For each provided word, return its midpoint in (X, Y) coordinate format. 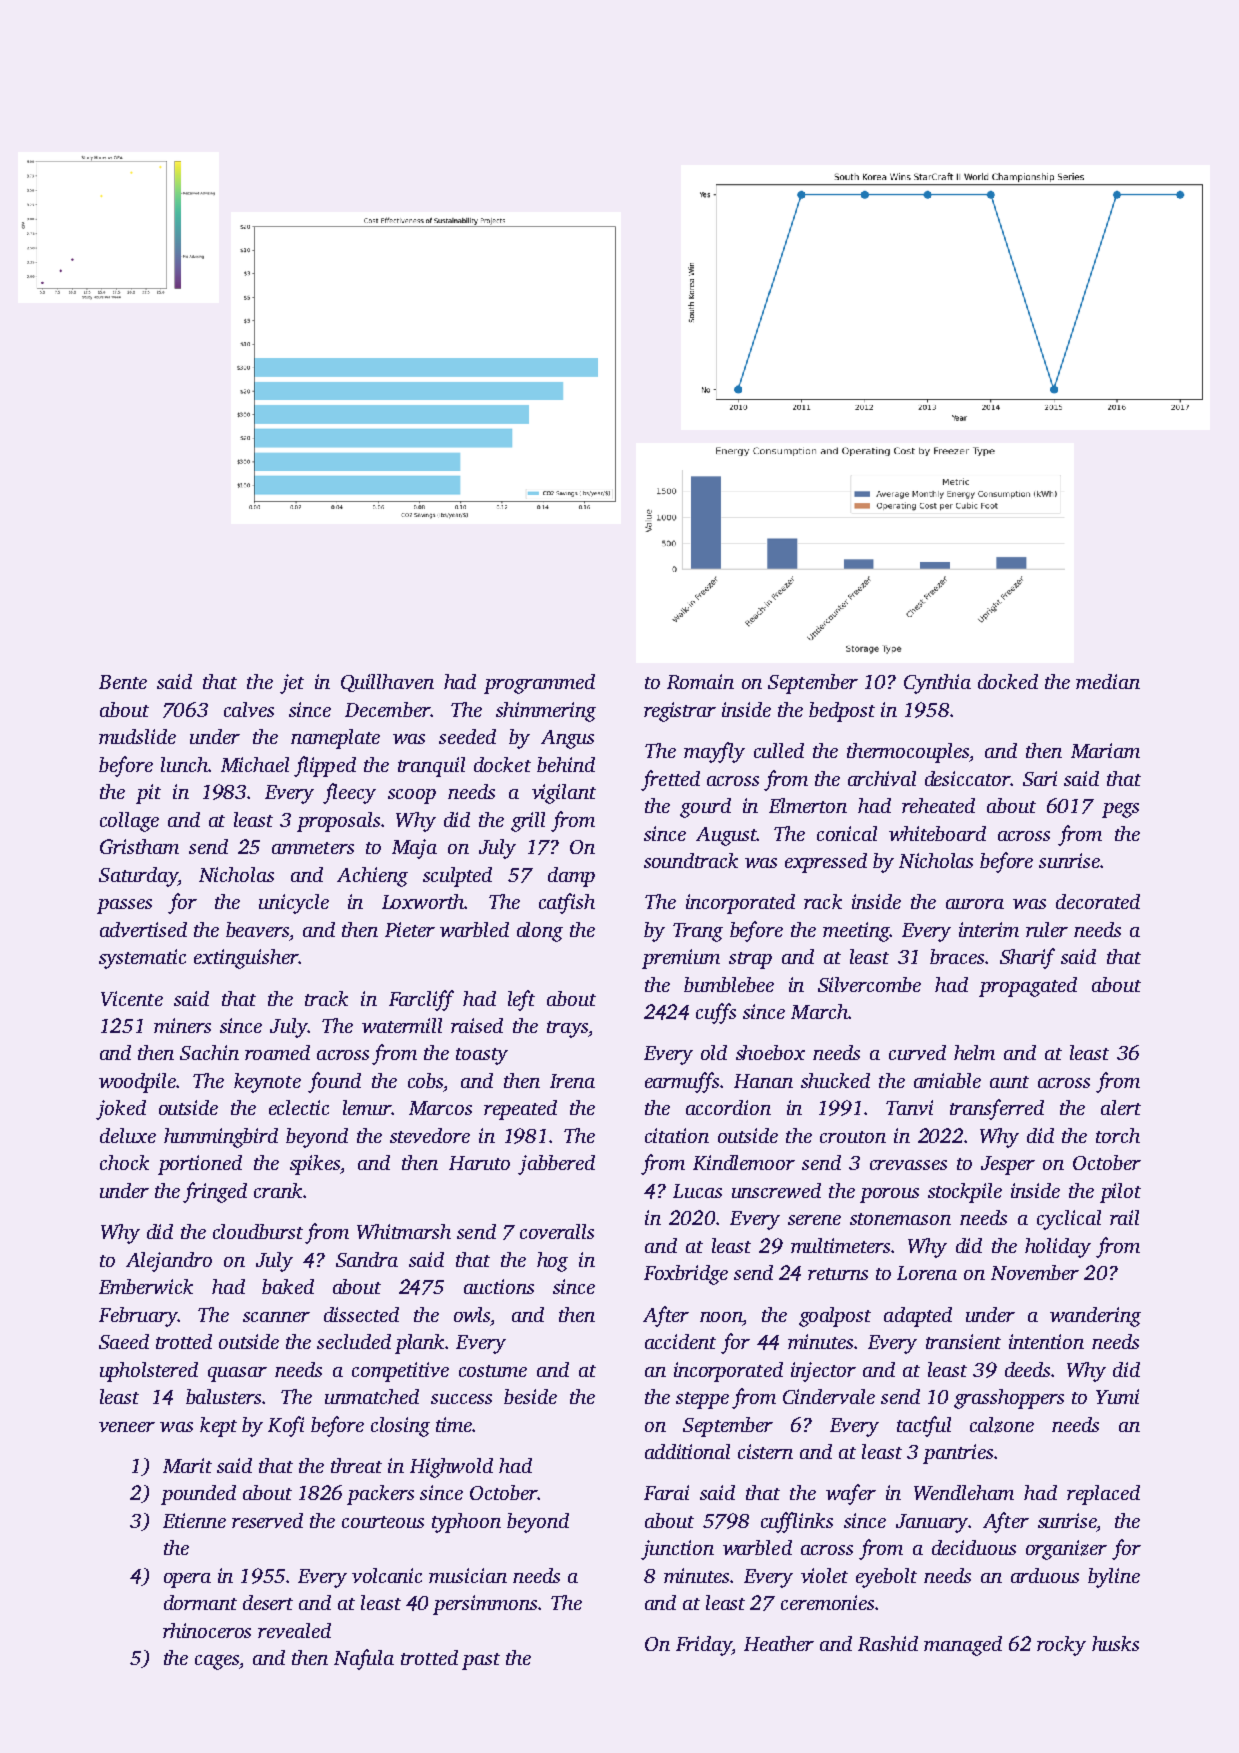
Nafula (364, 1659)
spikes (315, 1165)
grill (528, 822)
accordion (728, 1107)
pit (148, 794)
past (481, 1661)
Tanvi (909, 1107)
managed (963, 1646)
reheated (938, 805)
